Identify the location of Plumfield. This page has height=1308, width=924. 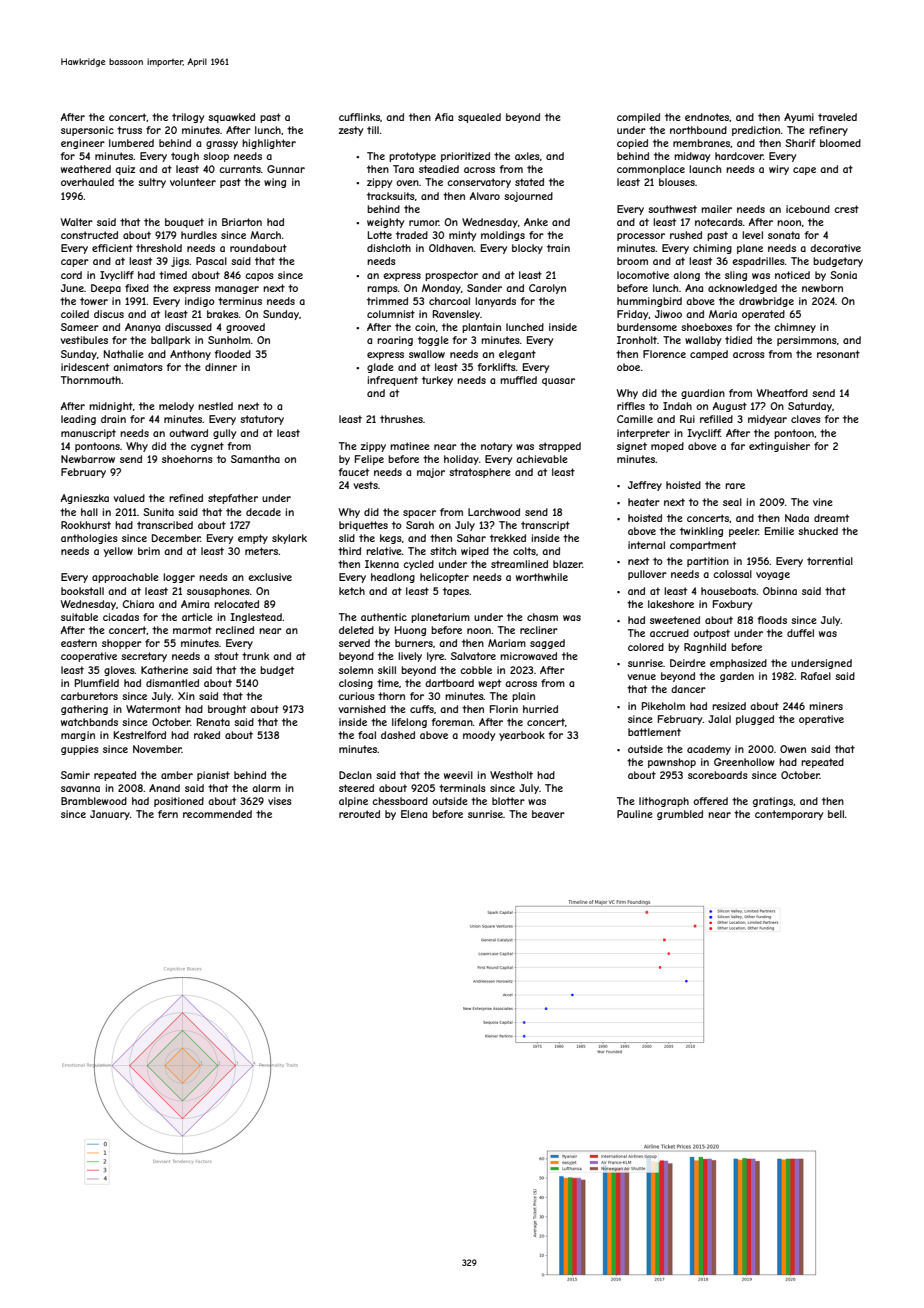
(97, 683).
